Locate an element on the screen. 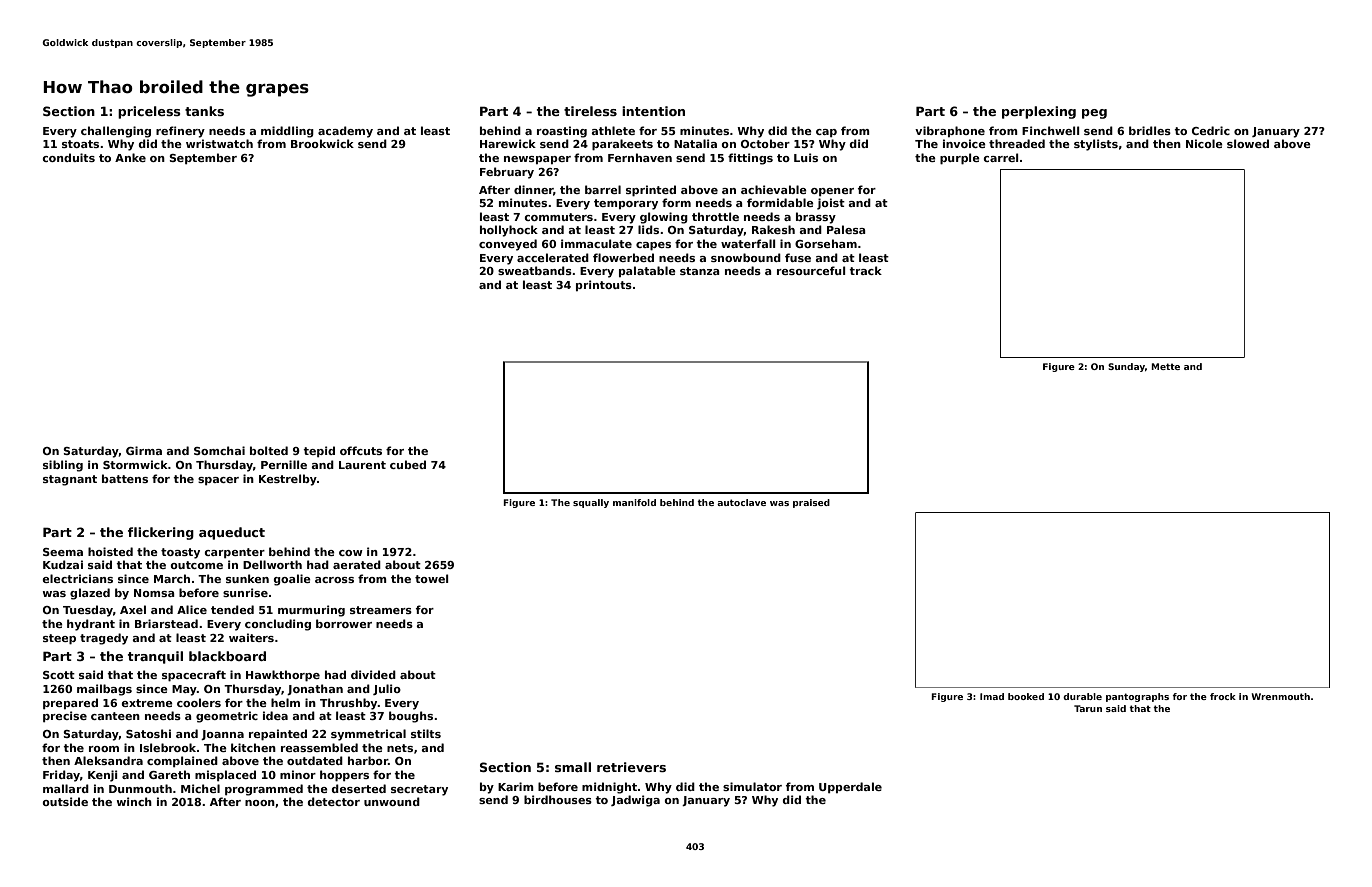  manifold is located at coordinates (634, 502).
